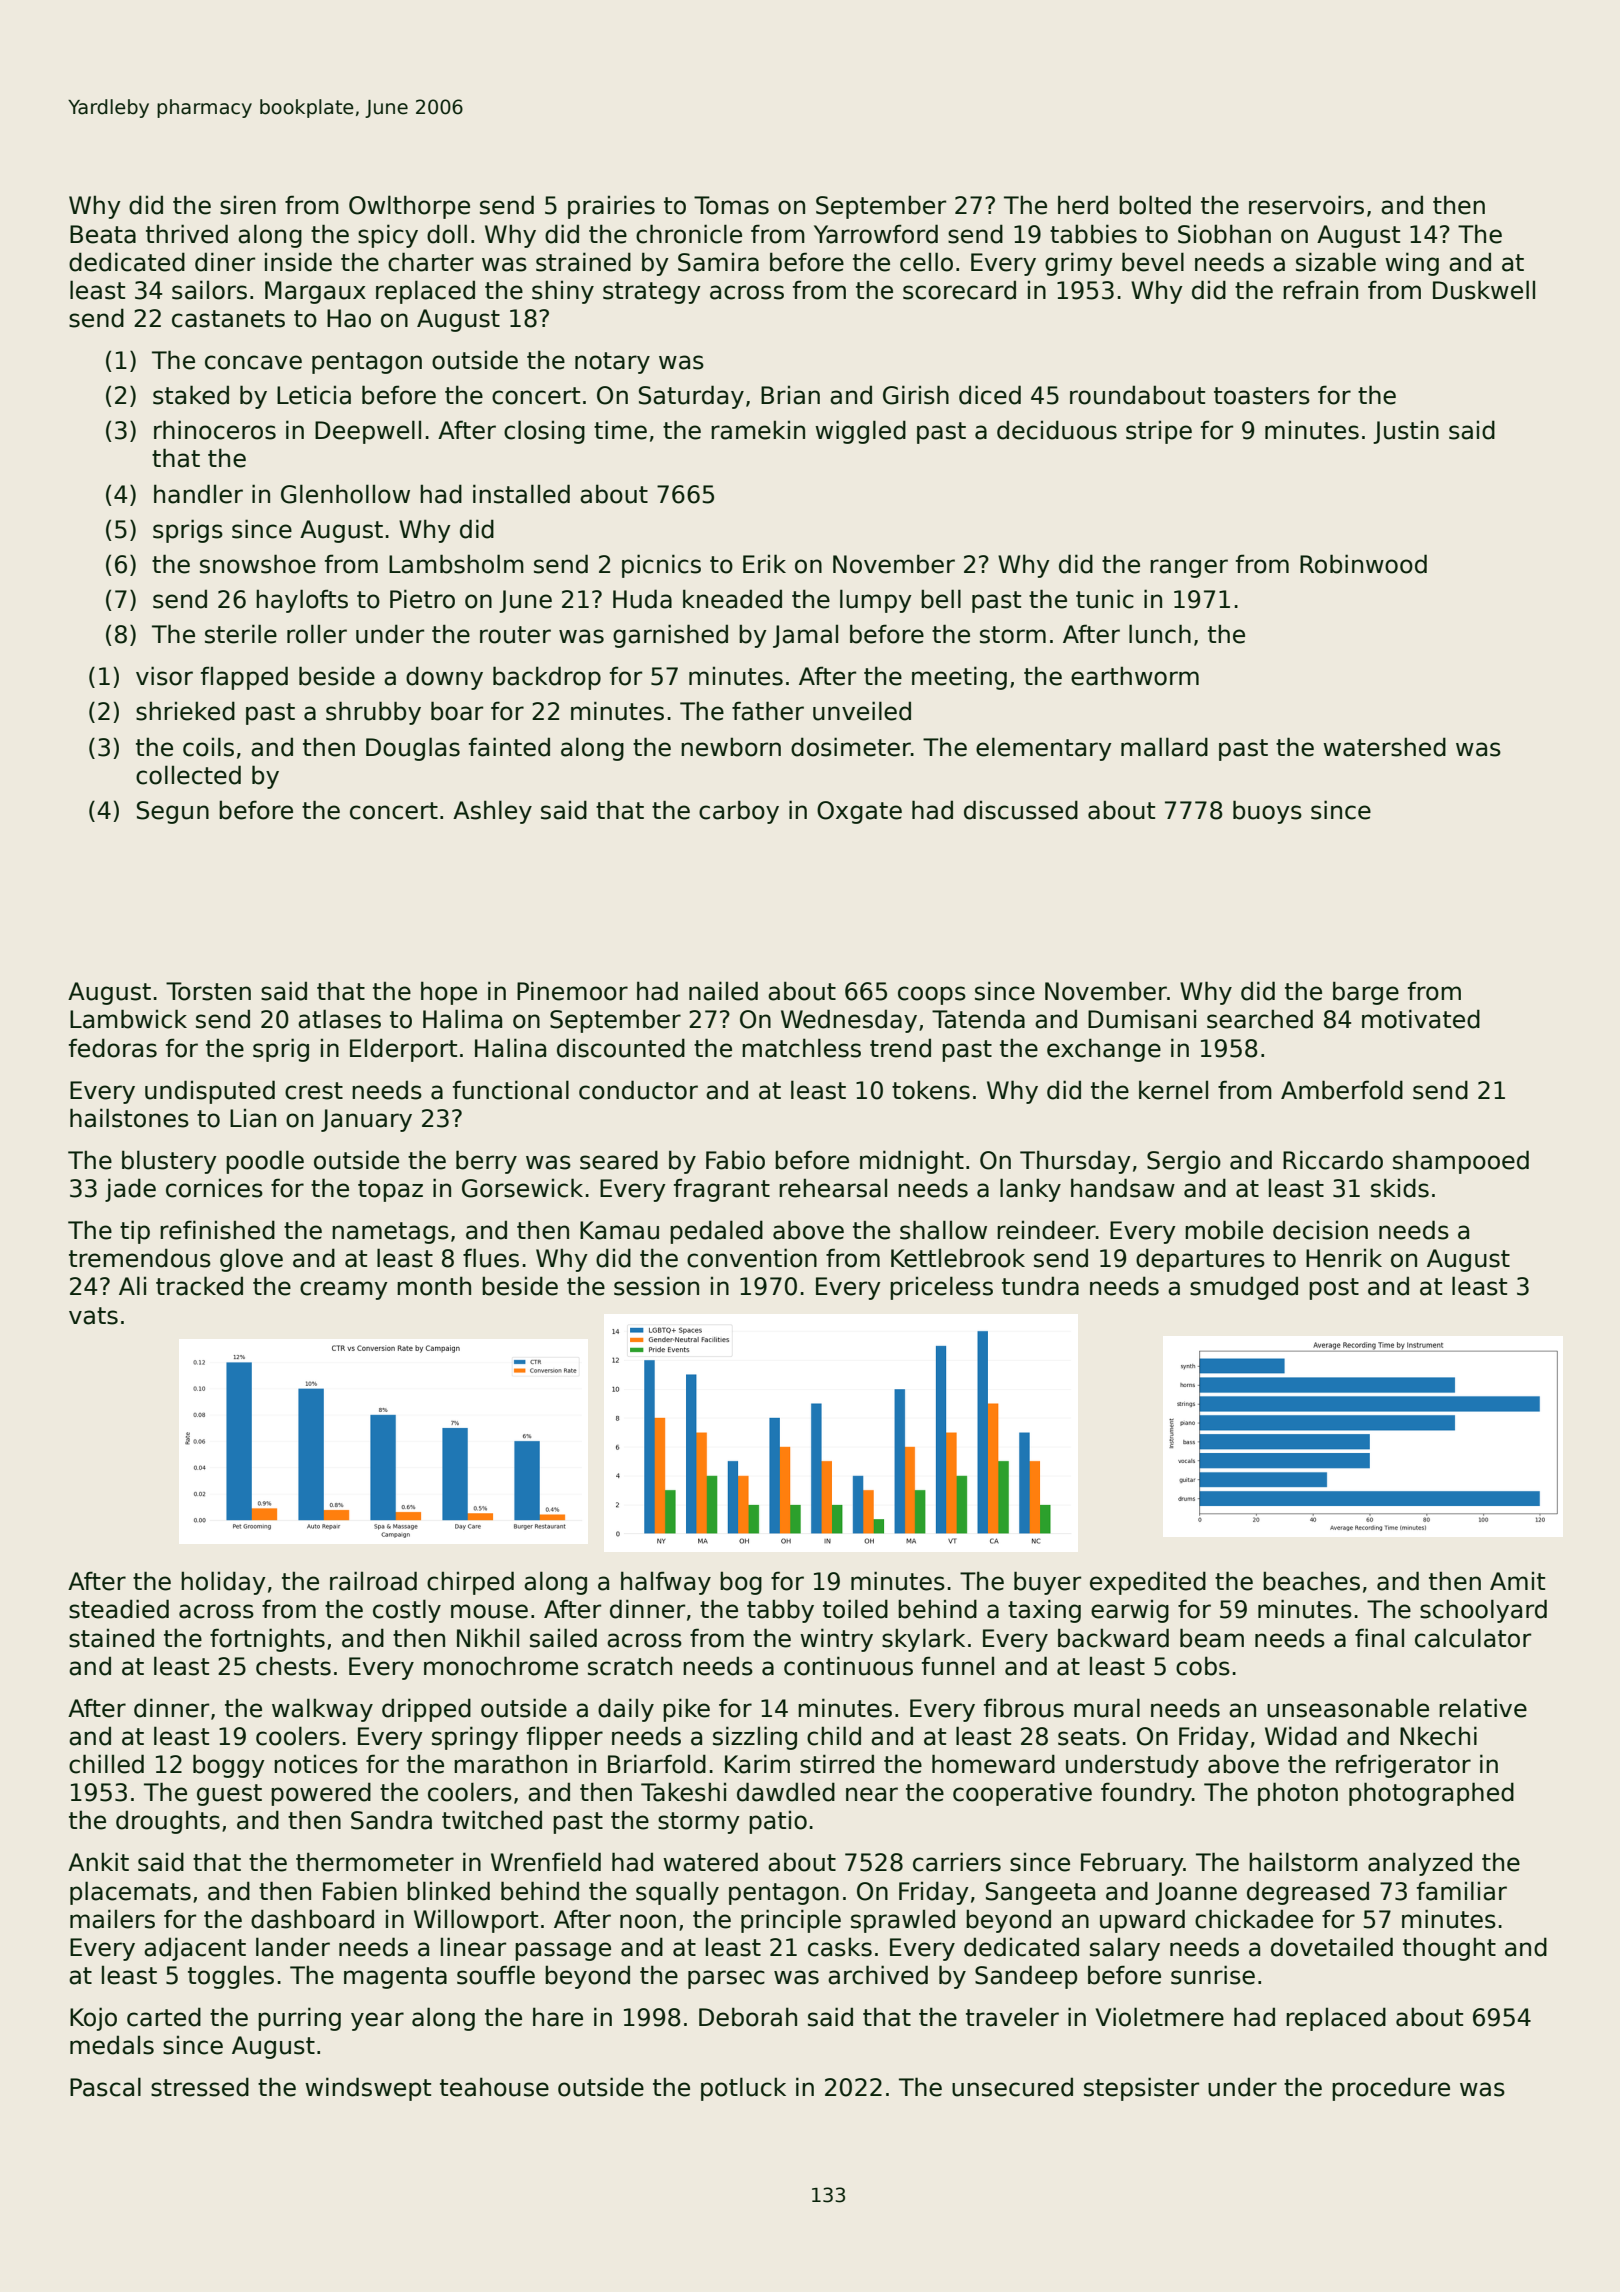 The image size is (1620, 2292). Describe the element at coordinates (409, 207) in the image. I see `Owlthorpe` at that location.
